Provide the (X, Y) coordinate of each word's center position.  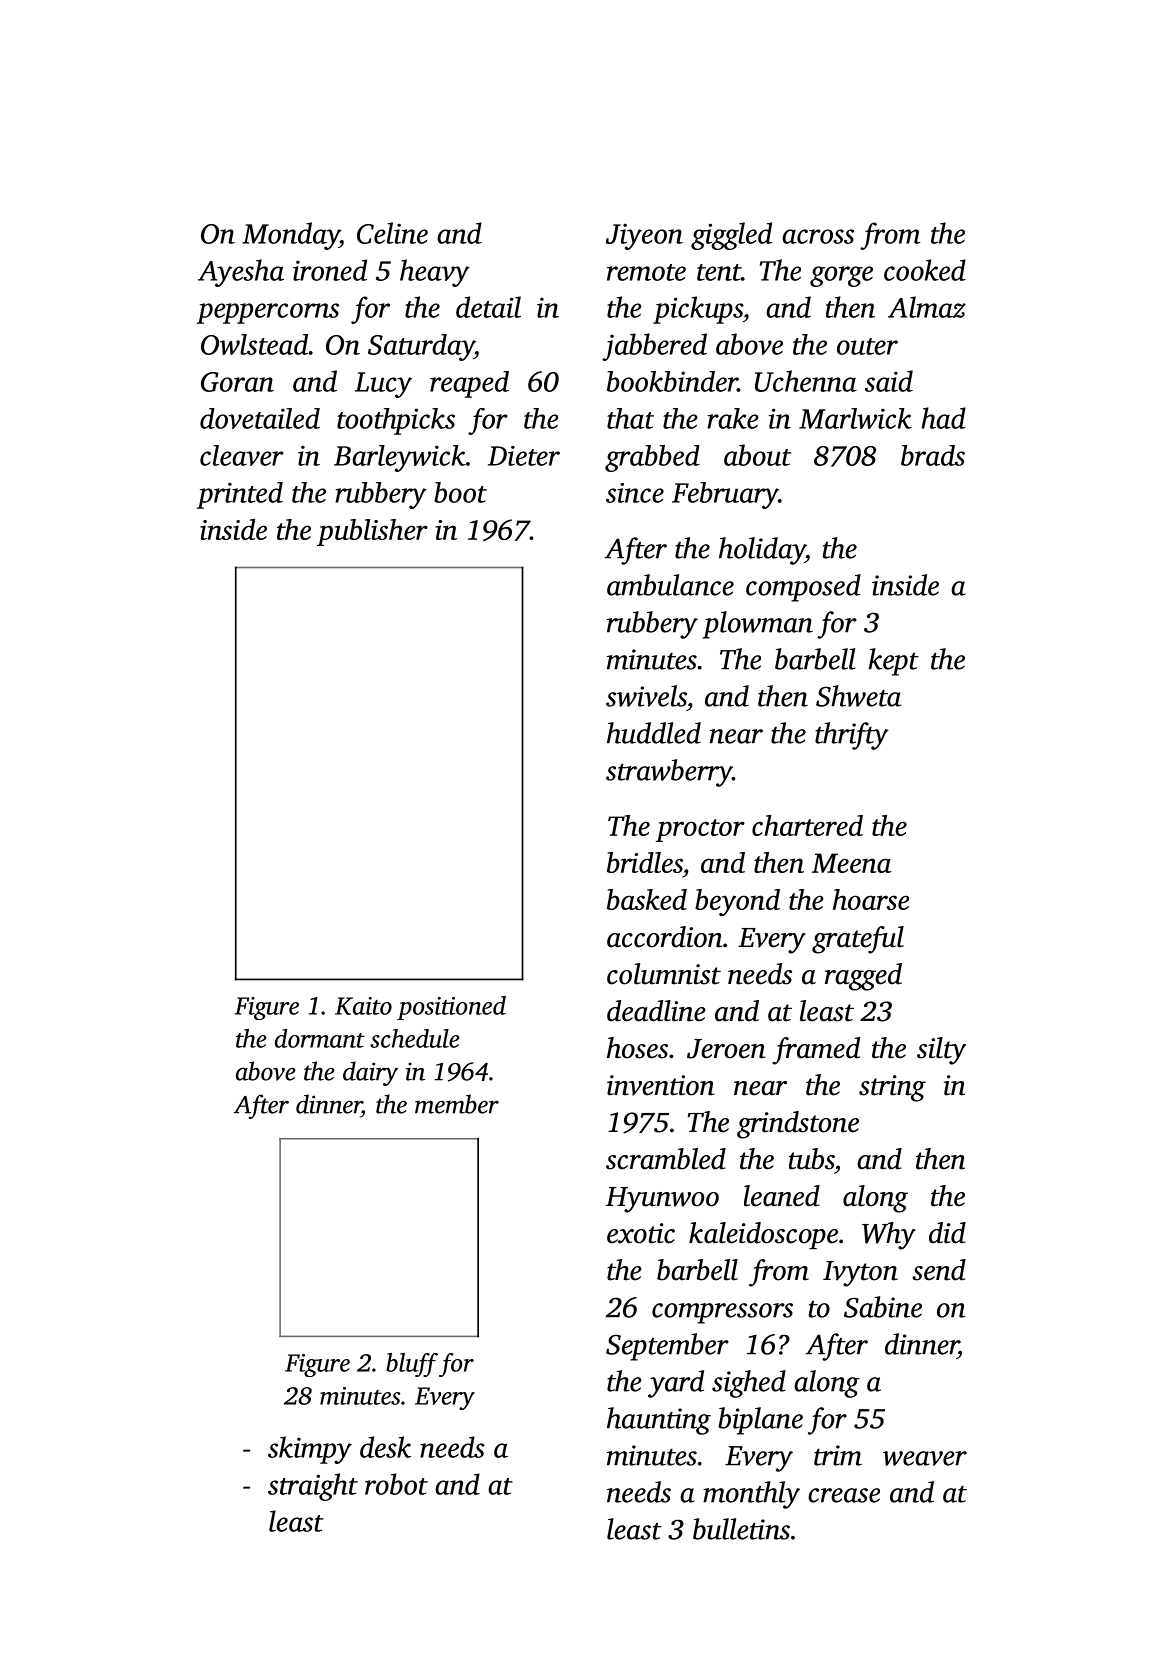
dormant (320, 1038)
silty (941, 1051)
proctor (700, 830)
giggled (731, 236)
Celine (392, 233)
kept (894, 662)
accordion (665, 937)
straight (313, 1487)
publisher (372, 532)
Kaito (363, 1006)
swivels (646, 696)
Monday (291, 236)
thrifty (852, 736)
